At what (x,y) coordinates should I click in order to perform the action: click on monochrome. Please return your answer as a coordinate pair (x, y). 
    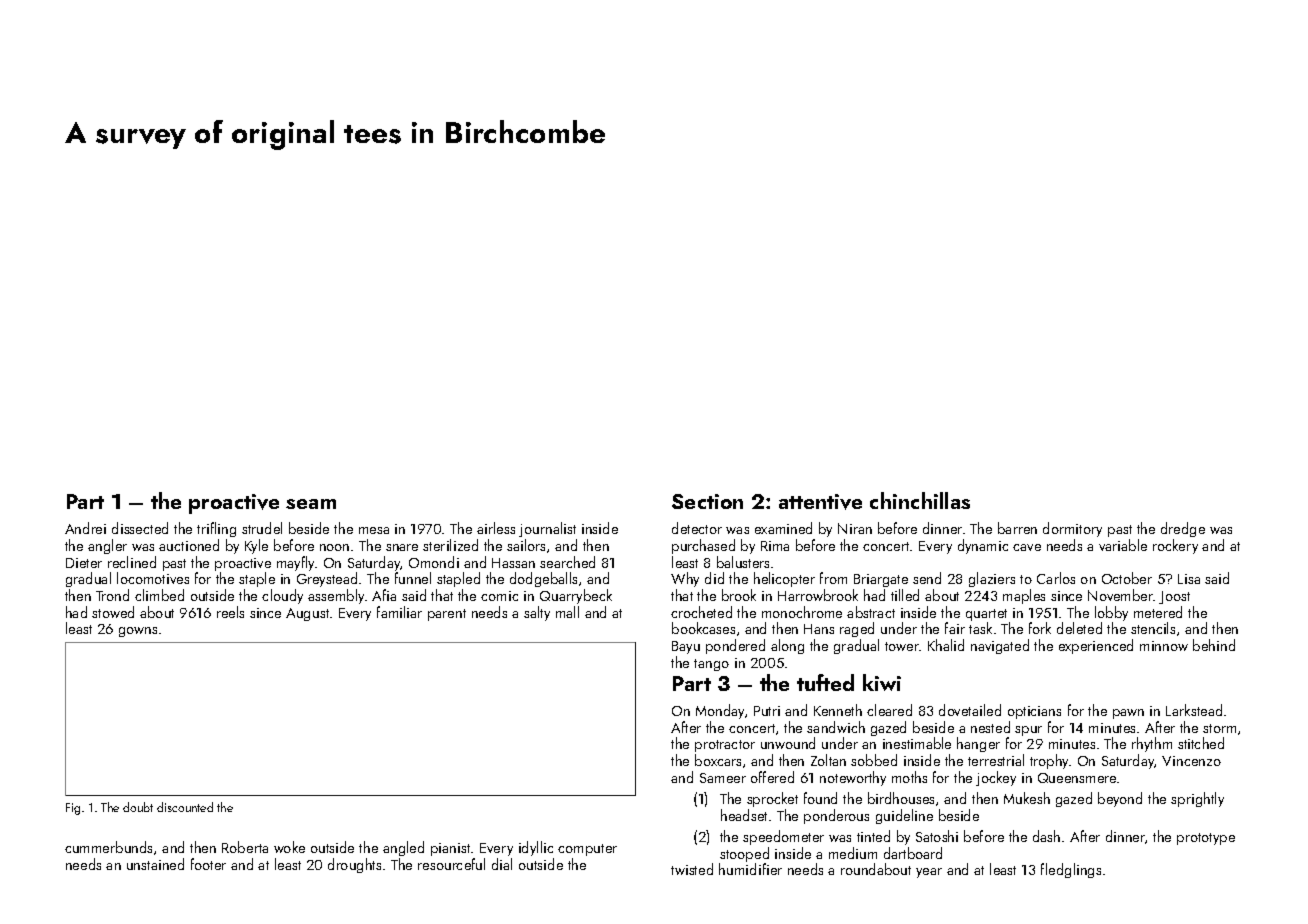
    Looking at the image, I should click on (802, 612).
